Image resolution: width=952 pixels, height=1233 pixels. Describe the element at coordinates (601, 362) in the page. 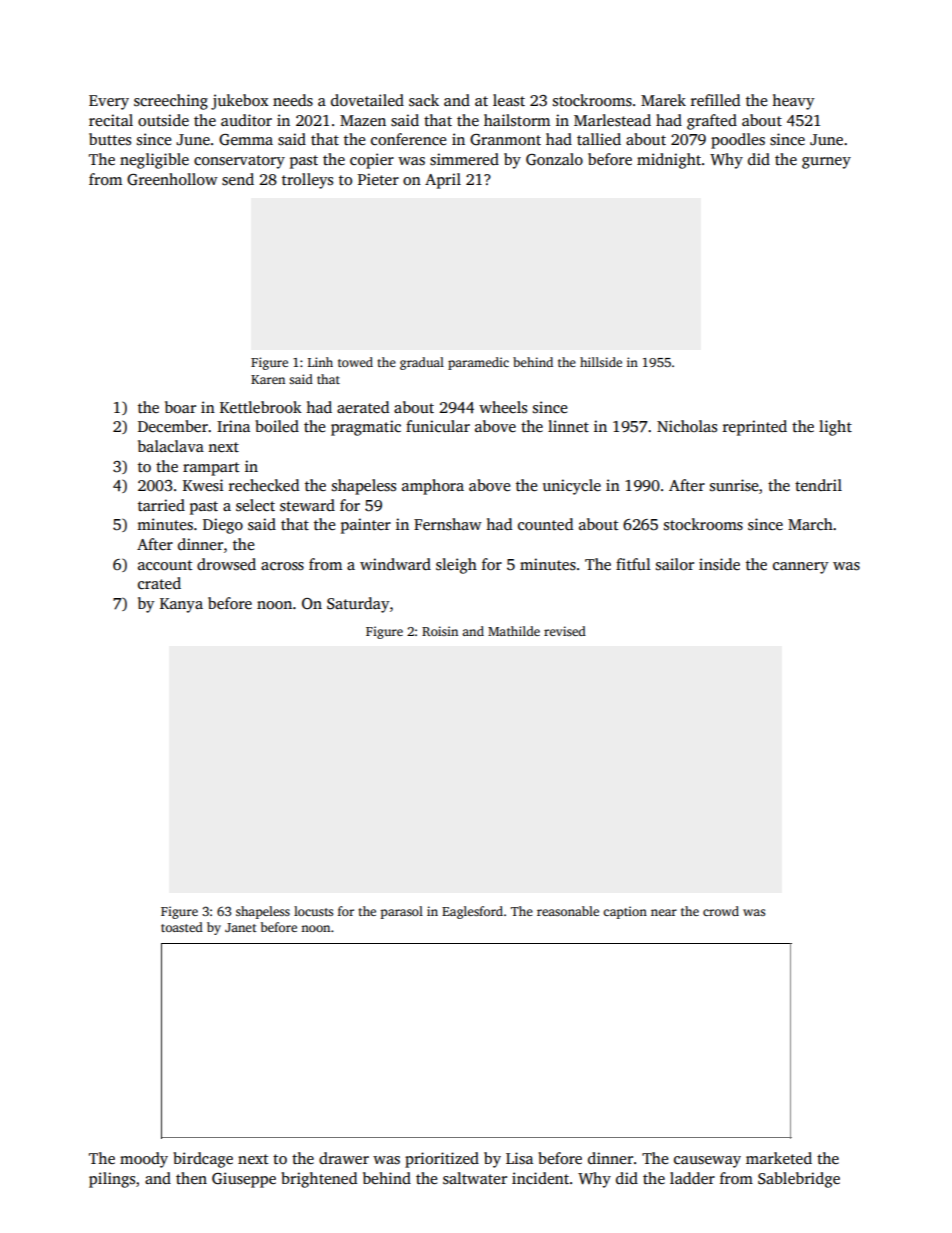

I see `hillside` at that location.
